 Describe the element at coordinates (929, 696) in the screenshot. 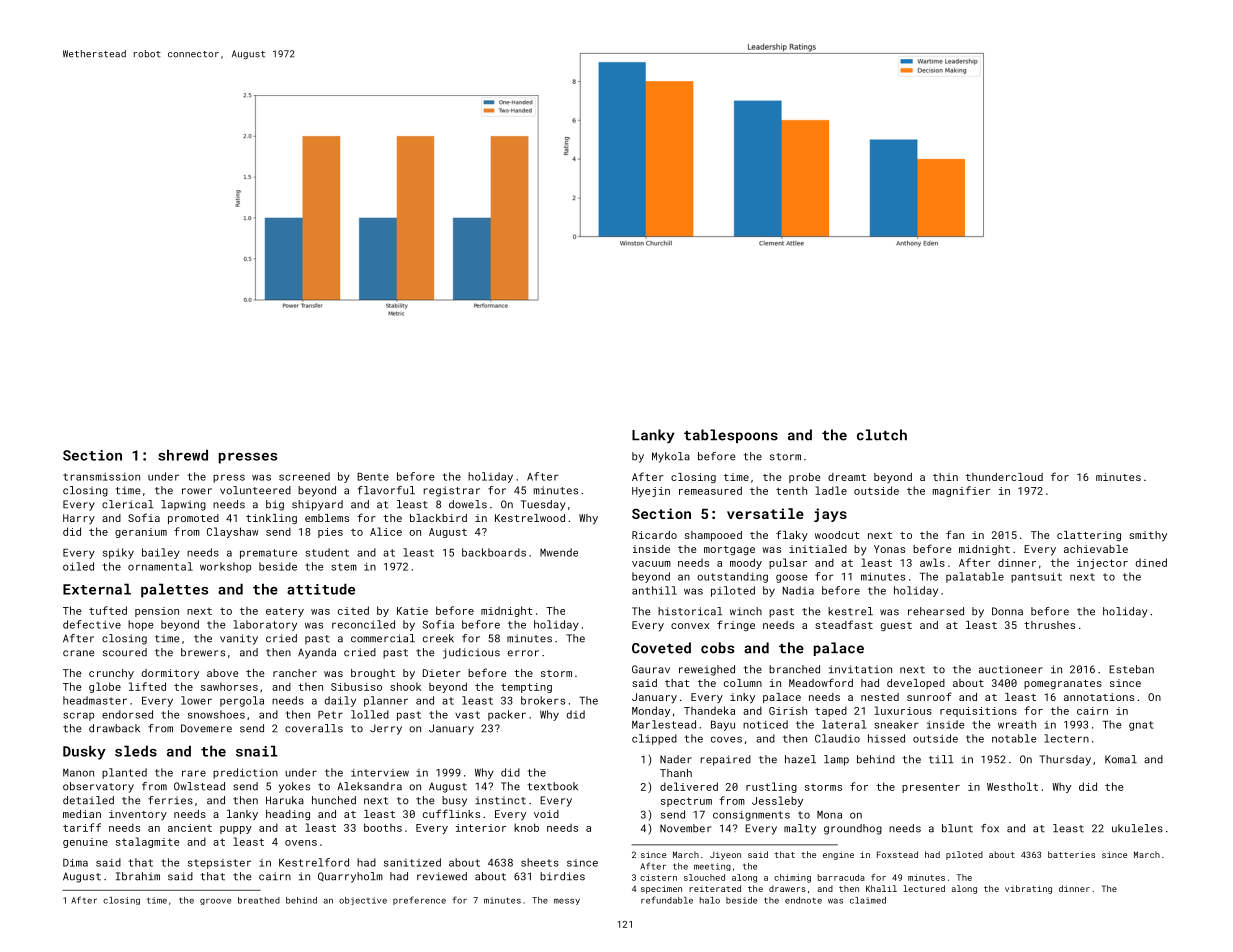

I see `sunroof` at that location.
